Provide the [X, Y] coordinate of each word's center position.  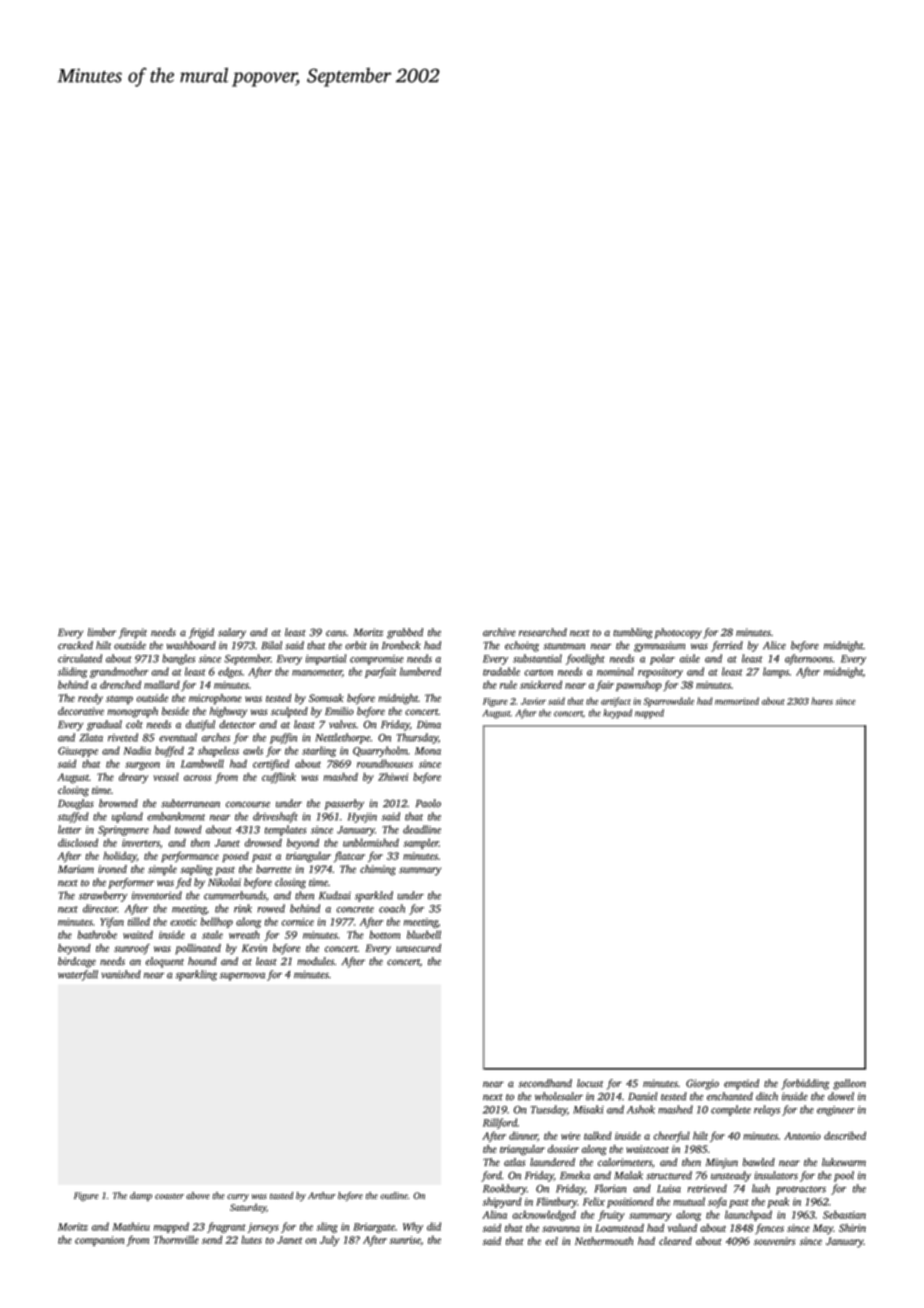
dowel [841, 1096]
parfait [381, 672]
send [212, 1239]
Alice [774, 645]
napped [649, 714]
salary [232, 633]
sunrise [405, 1240]
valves [342, 724]
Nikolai [224, 882]
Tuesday [549, 1110]
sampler [421, 843]
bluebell [424, 934]
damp [141, 1196]
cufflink [279, 778]
